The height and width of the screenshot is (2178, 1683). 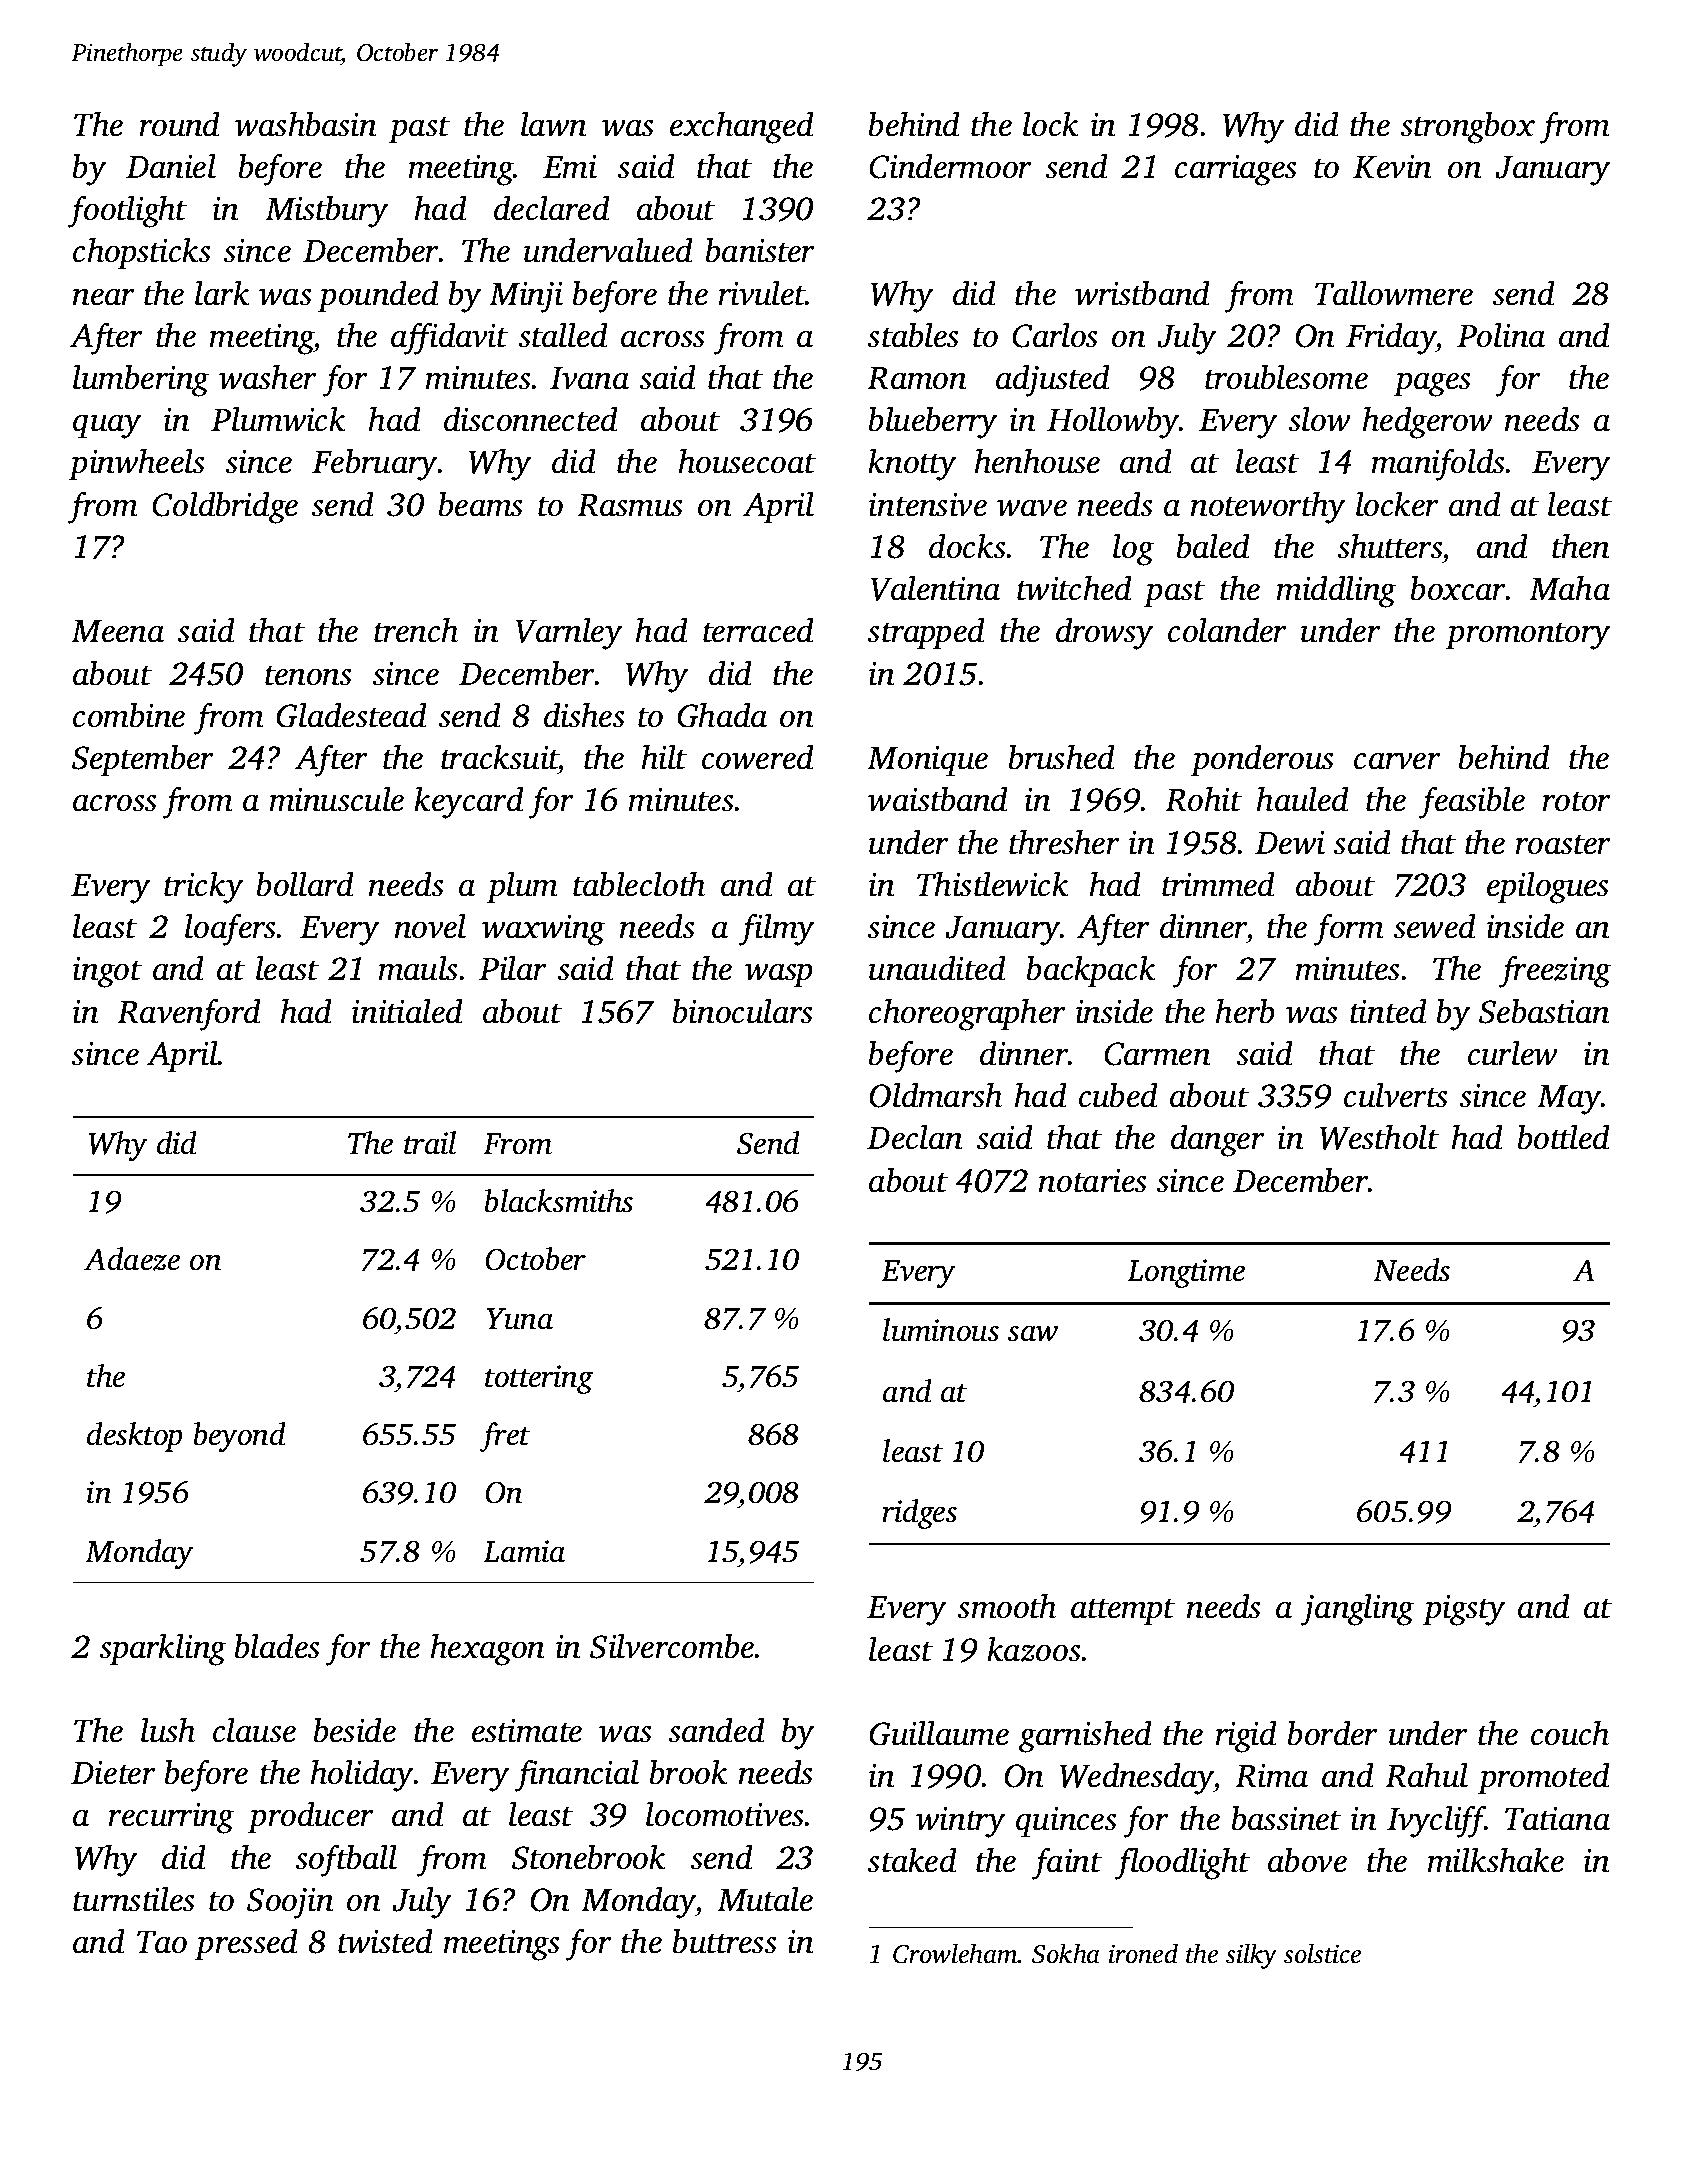 I want to click on Carmen, so click(x=1157, y=1054).
